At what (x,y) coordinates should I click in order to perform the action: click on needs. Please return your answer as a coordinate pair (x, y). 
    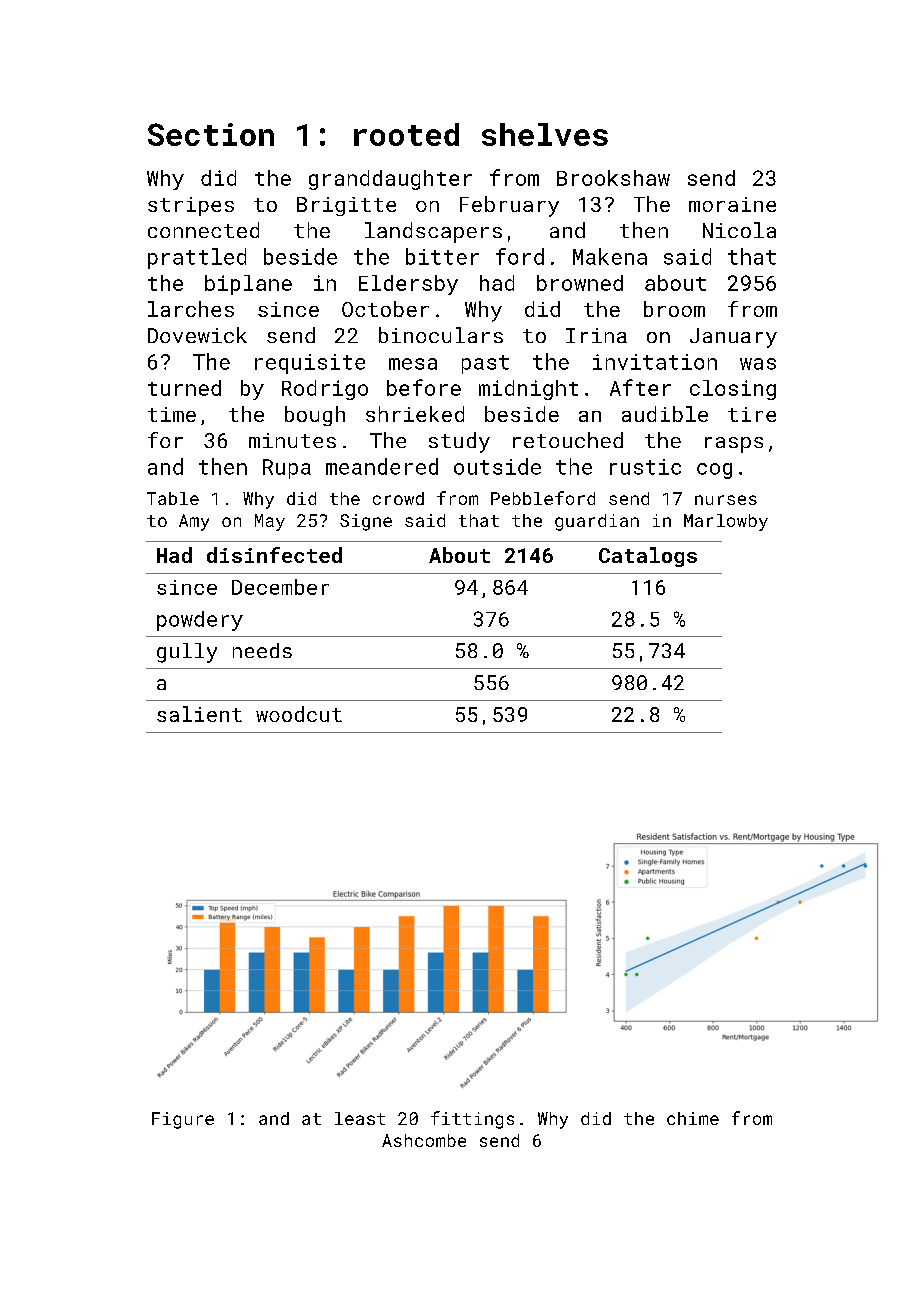
    Looking at the image, I should click on (262, 650).
